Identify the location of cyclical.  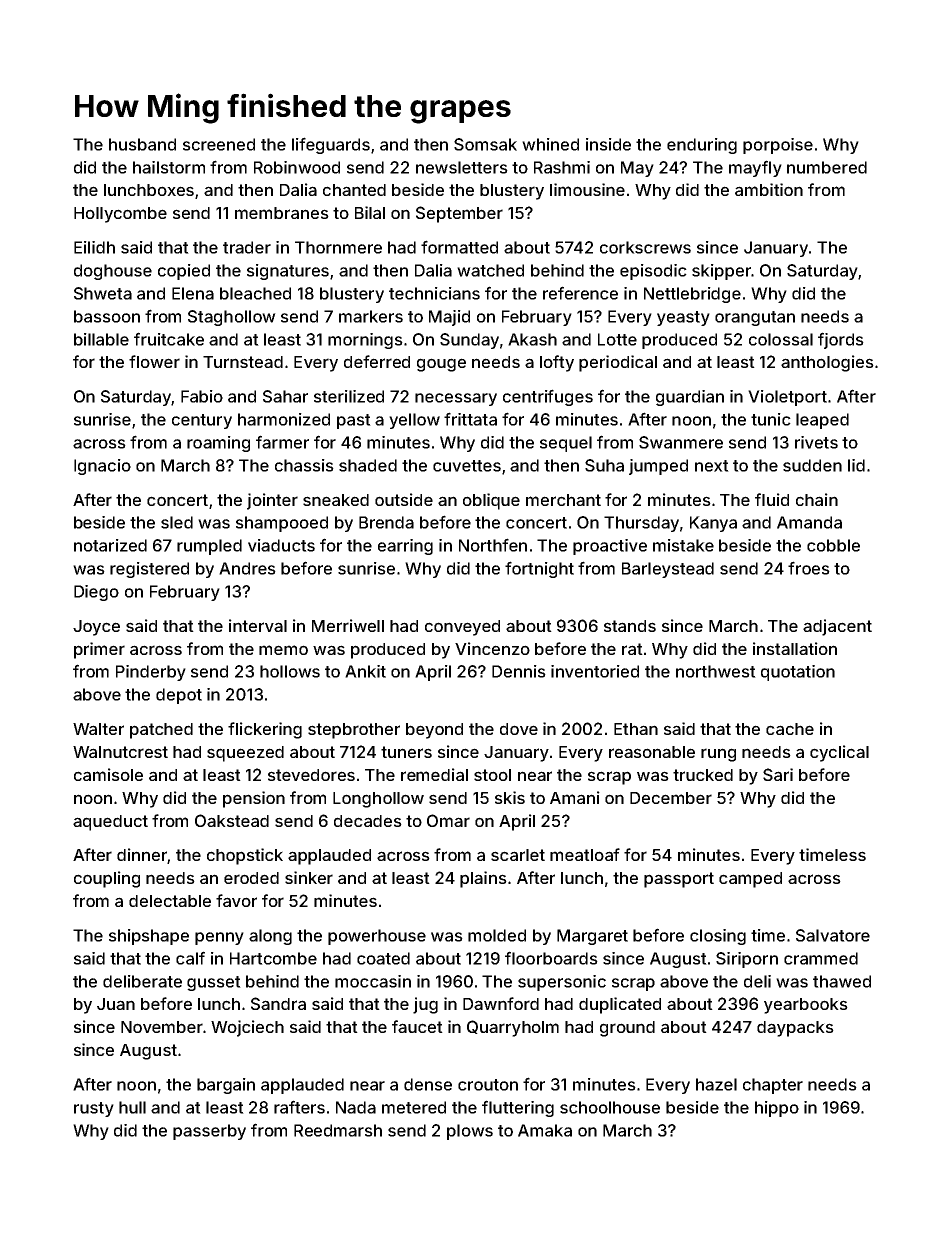
(839, 753).
